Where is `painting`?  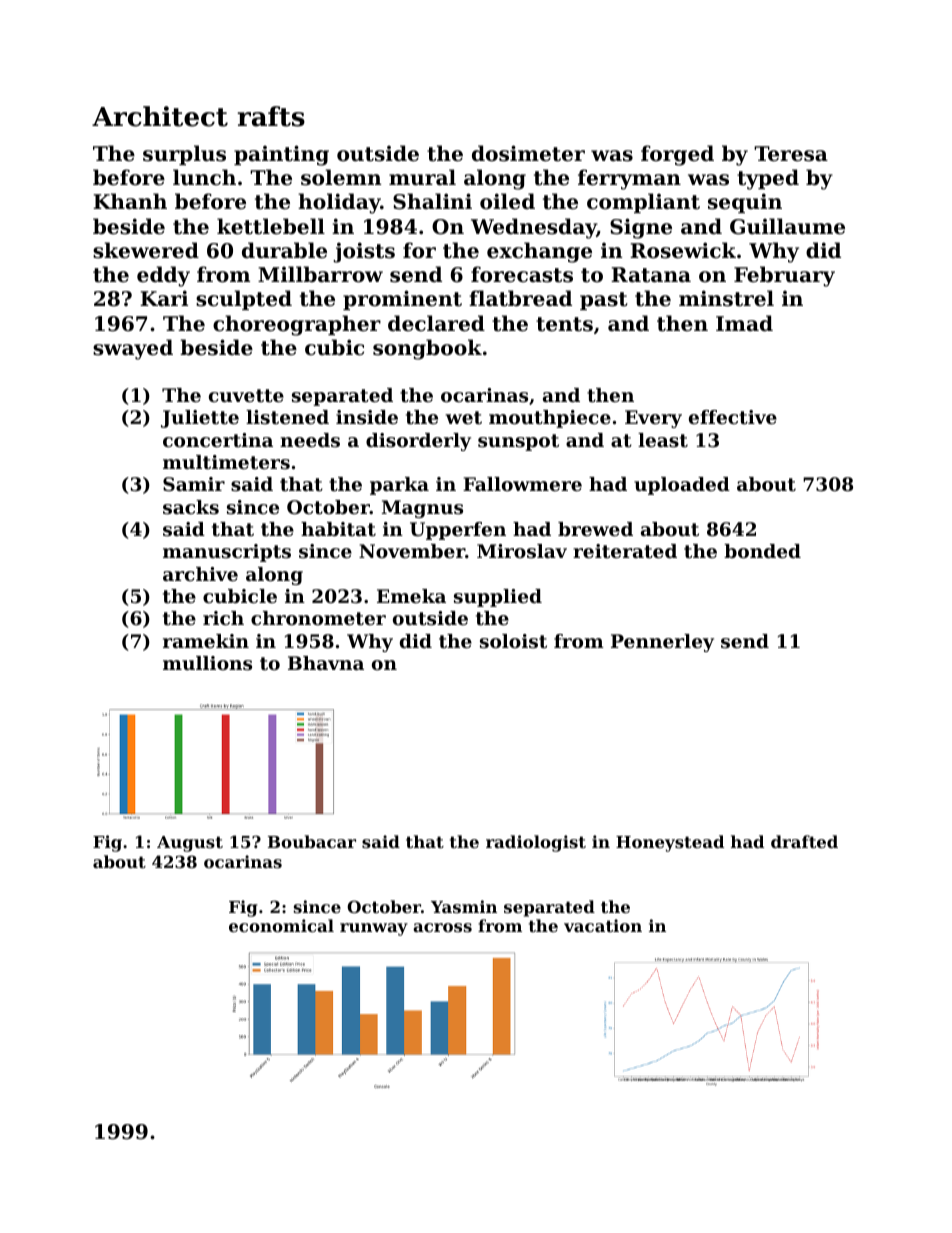
painting is located at coordinates (281, 155).
